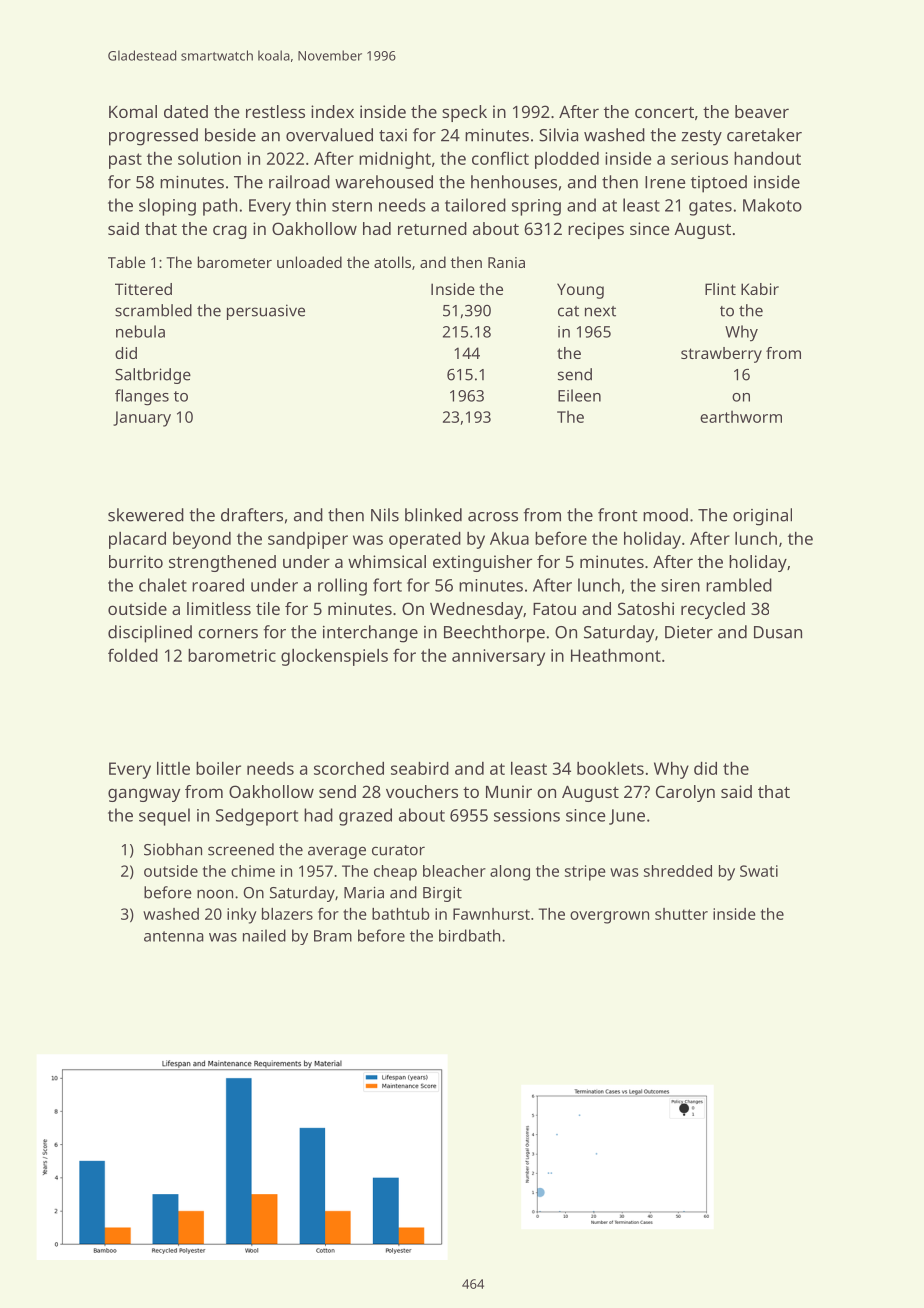 This screenshot has width=924, height=1308. What do you see at coordinates (275, 111) in the screenshot?
I see `restless` at bounding box center [275, 111].
